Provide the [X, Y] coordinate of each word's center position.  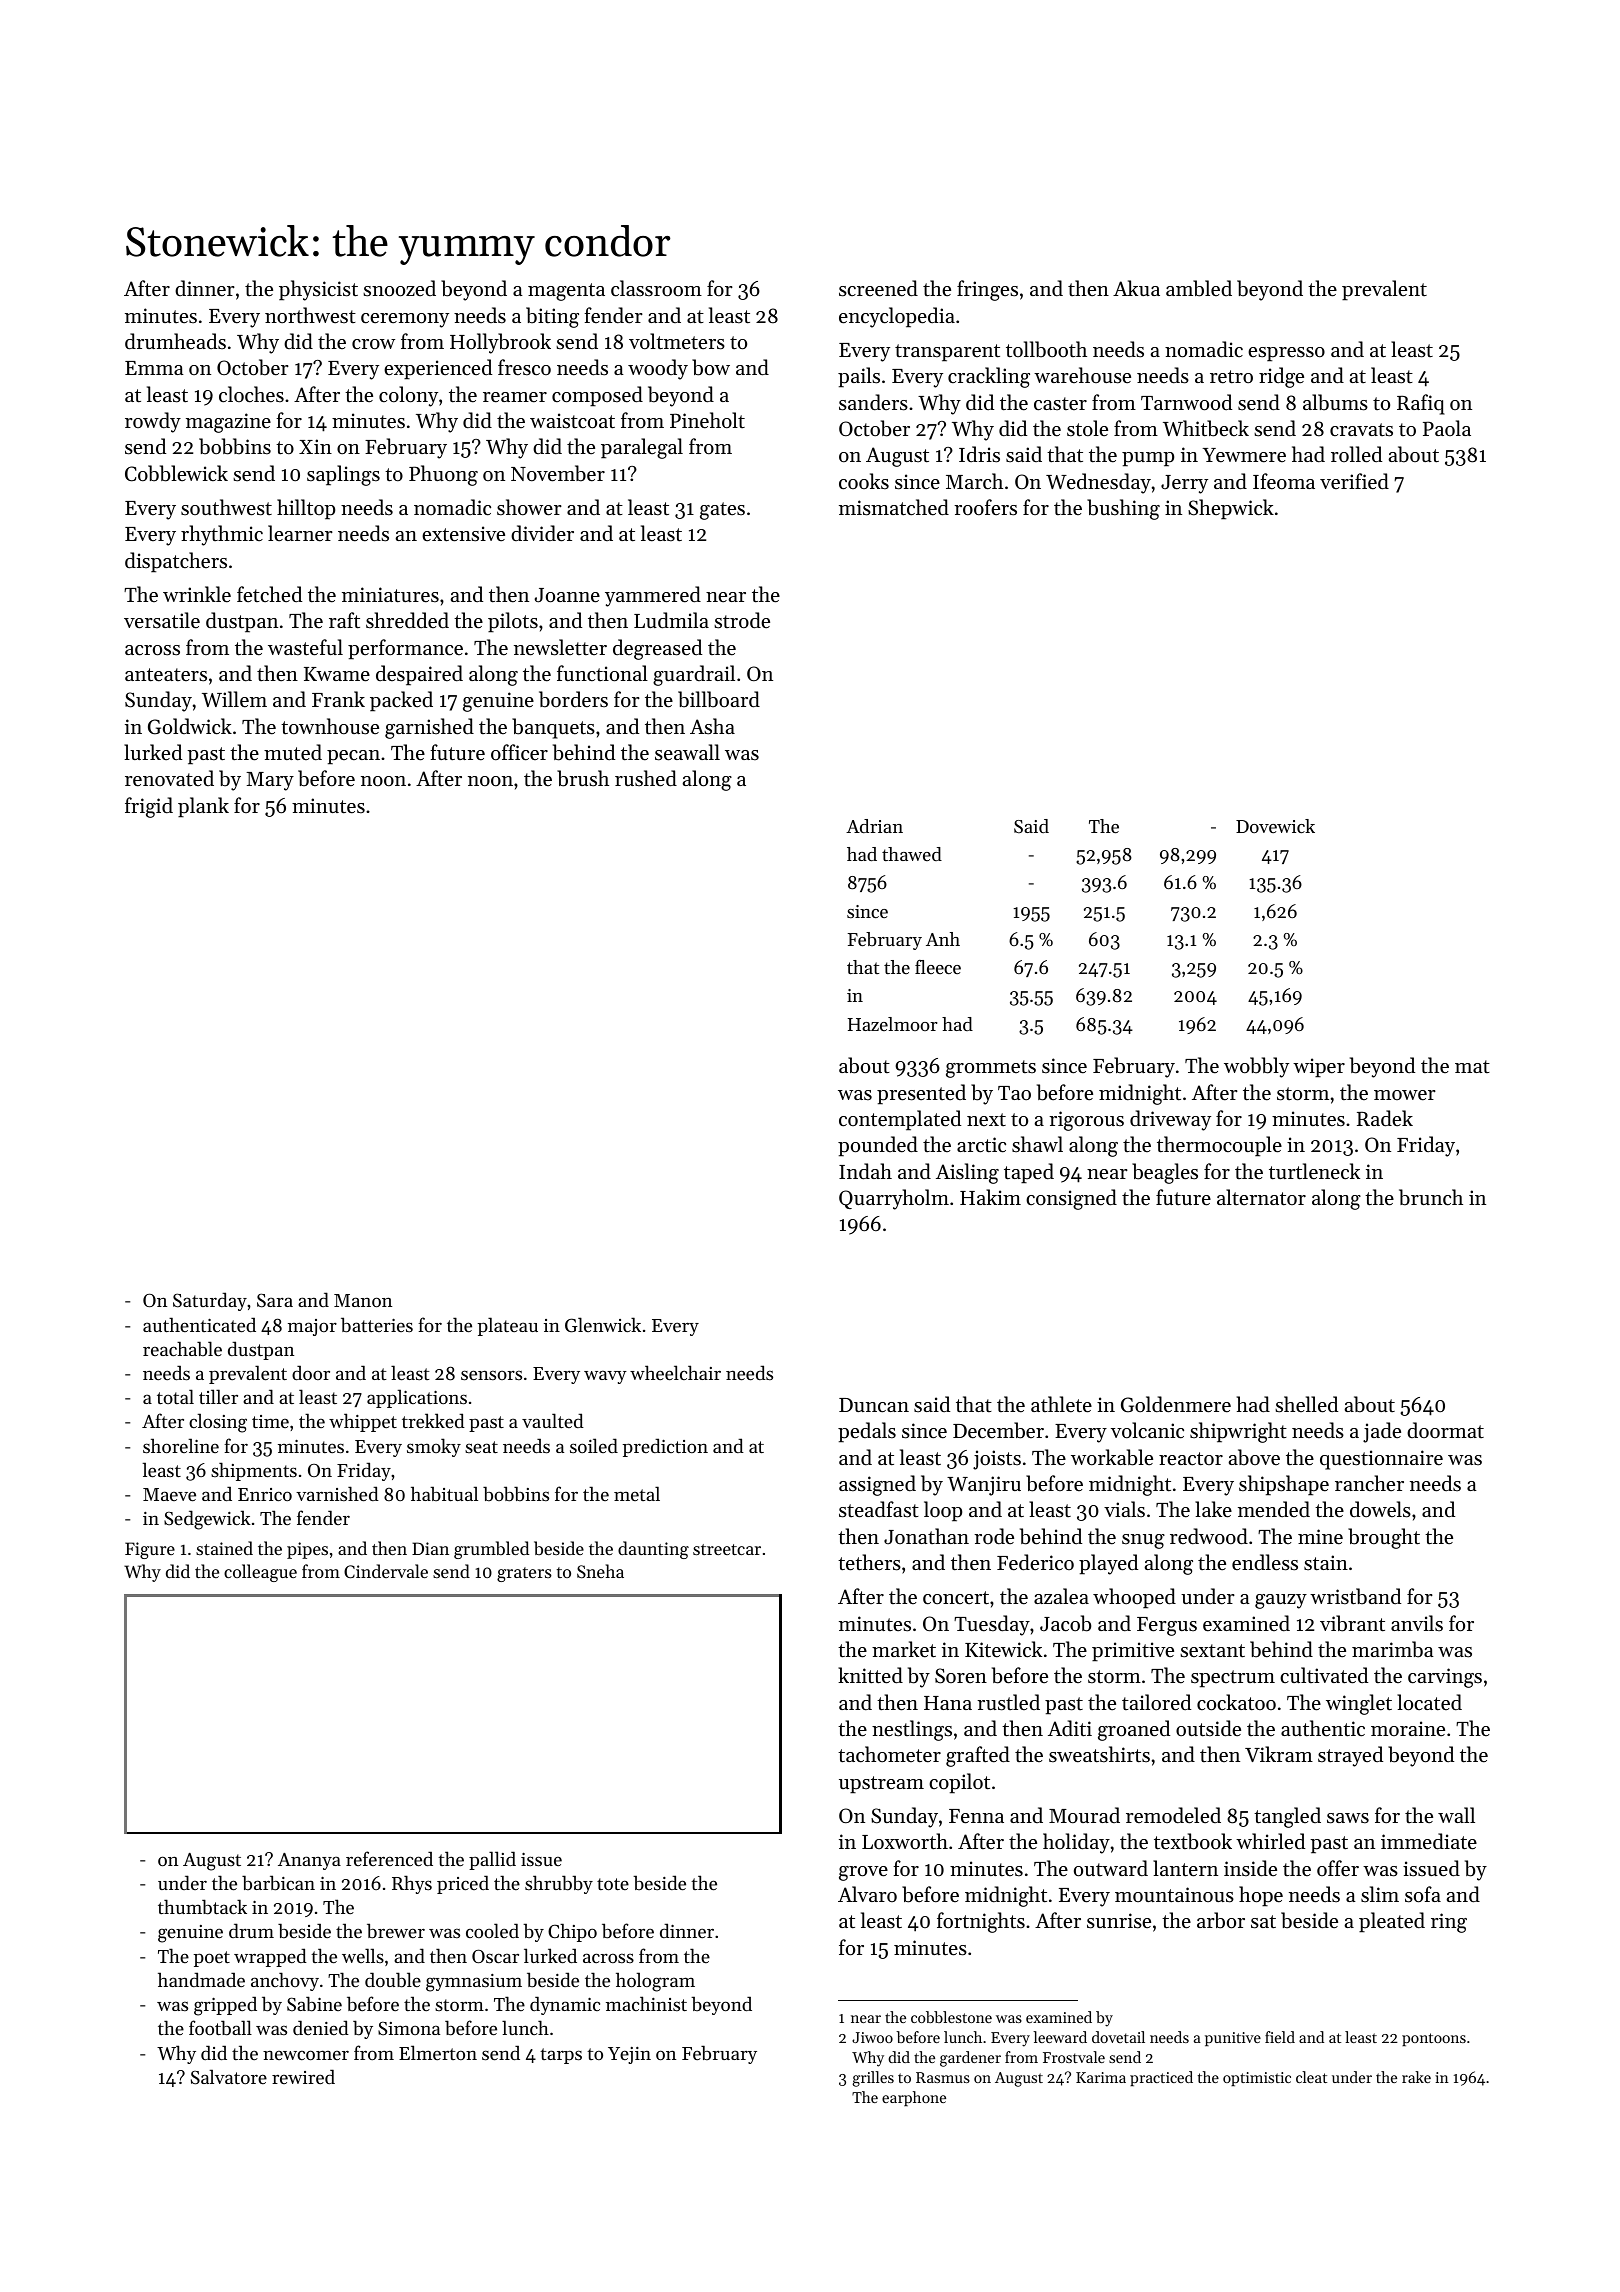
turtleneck [1314, 1171]
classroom [656, 288]
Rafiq [1421, 404]
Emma [154, 368]
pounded [878, 1146]
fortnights [981, 1922]
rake [1416, 2077]
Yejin [629, 2055]
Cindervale [386, 1571]
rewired [303, 2076]
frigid [149, 807]
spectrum [1233, 1679]
